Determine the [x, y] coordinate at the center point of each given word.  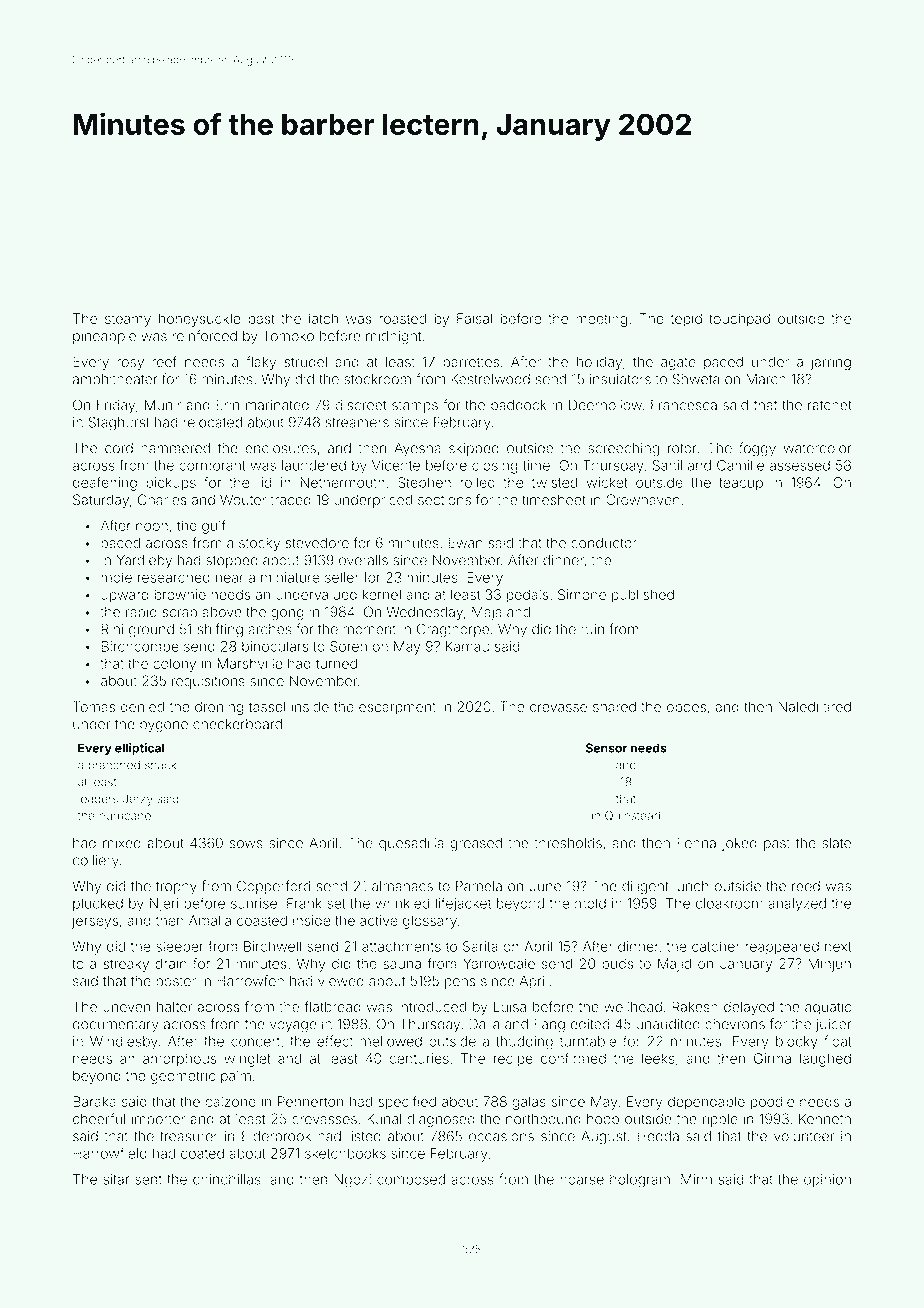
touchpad [739, 320]
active [379, 920]
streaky [126, 965]
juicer [834, 1025]
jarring [831, 363]
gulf [214, 527]
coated [202, 1153]
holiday [599, 363]
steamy [128, 320]
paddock [519, 406]
